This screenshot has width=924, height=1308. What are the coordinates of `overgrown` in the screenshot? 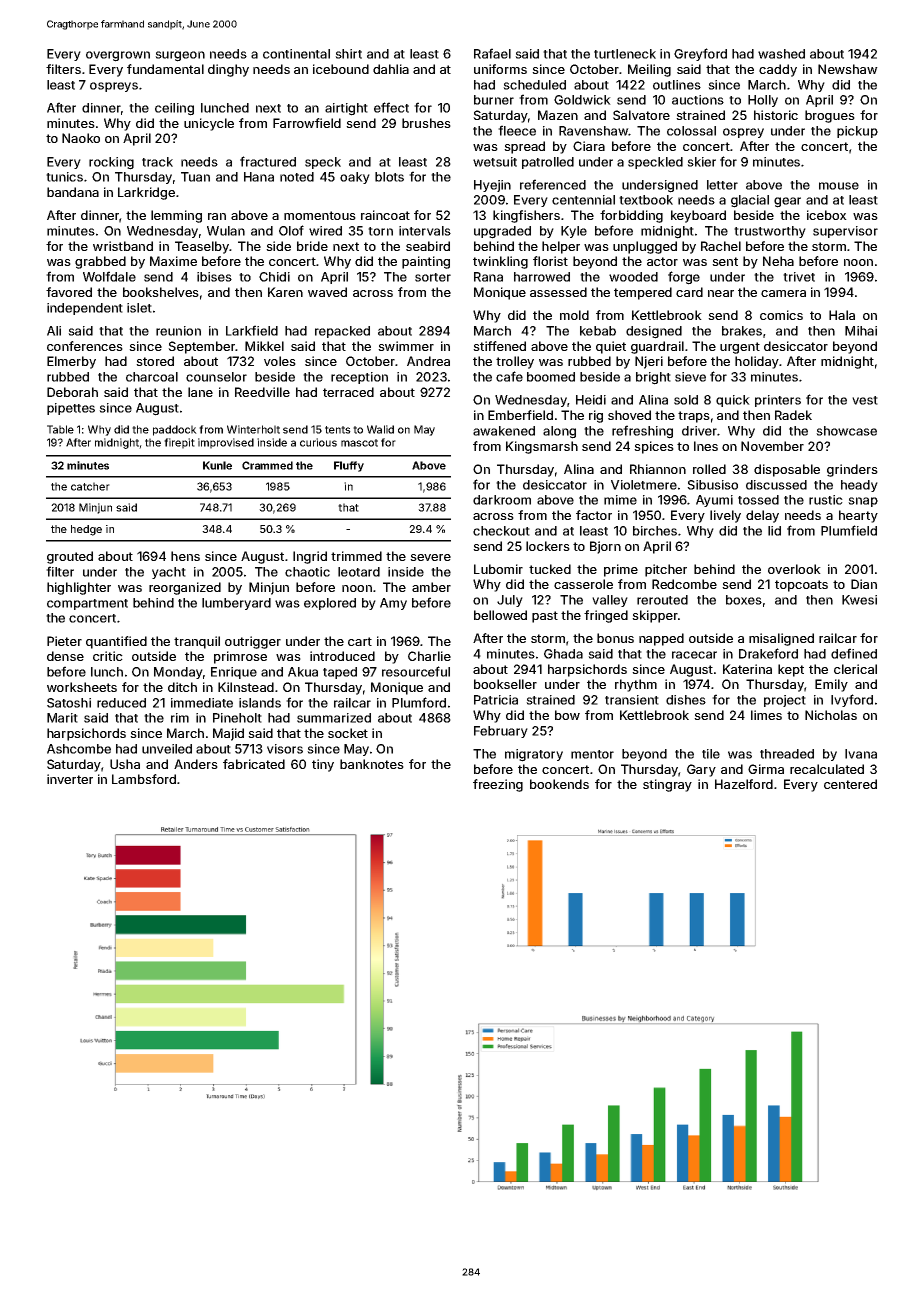 It's located at (118, 56).
